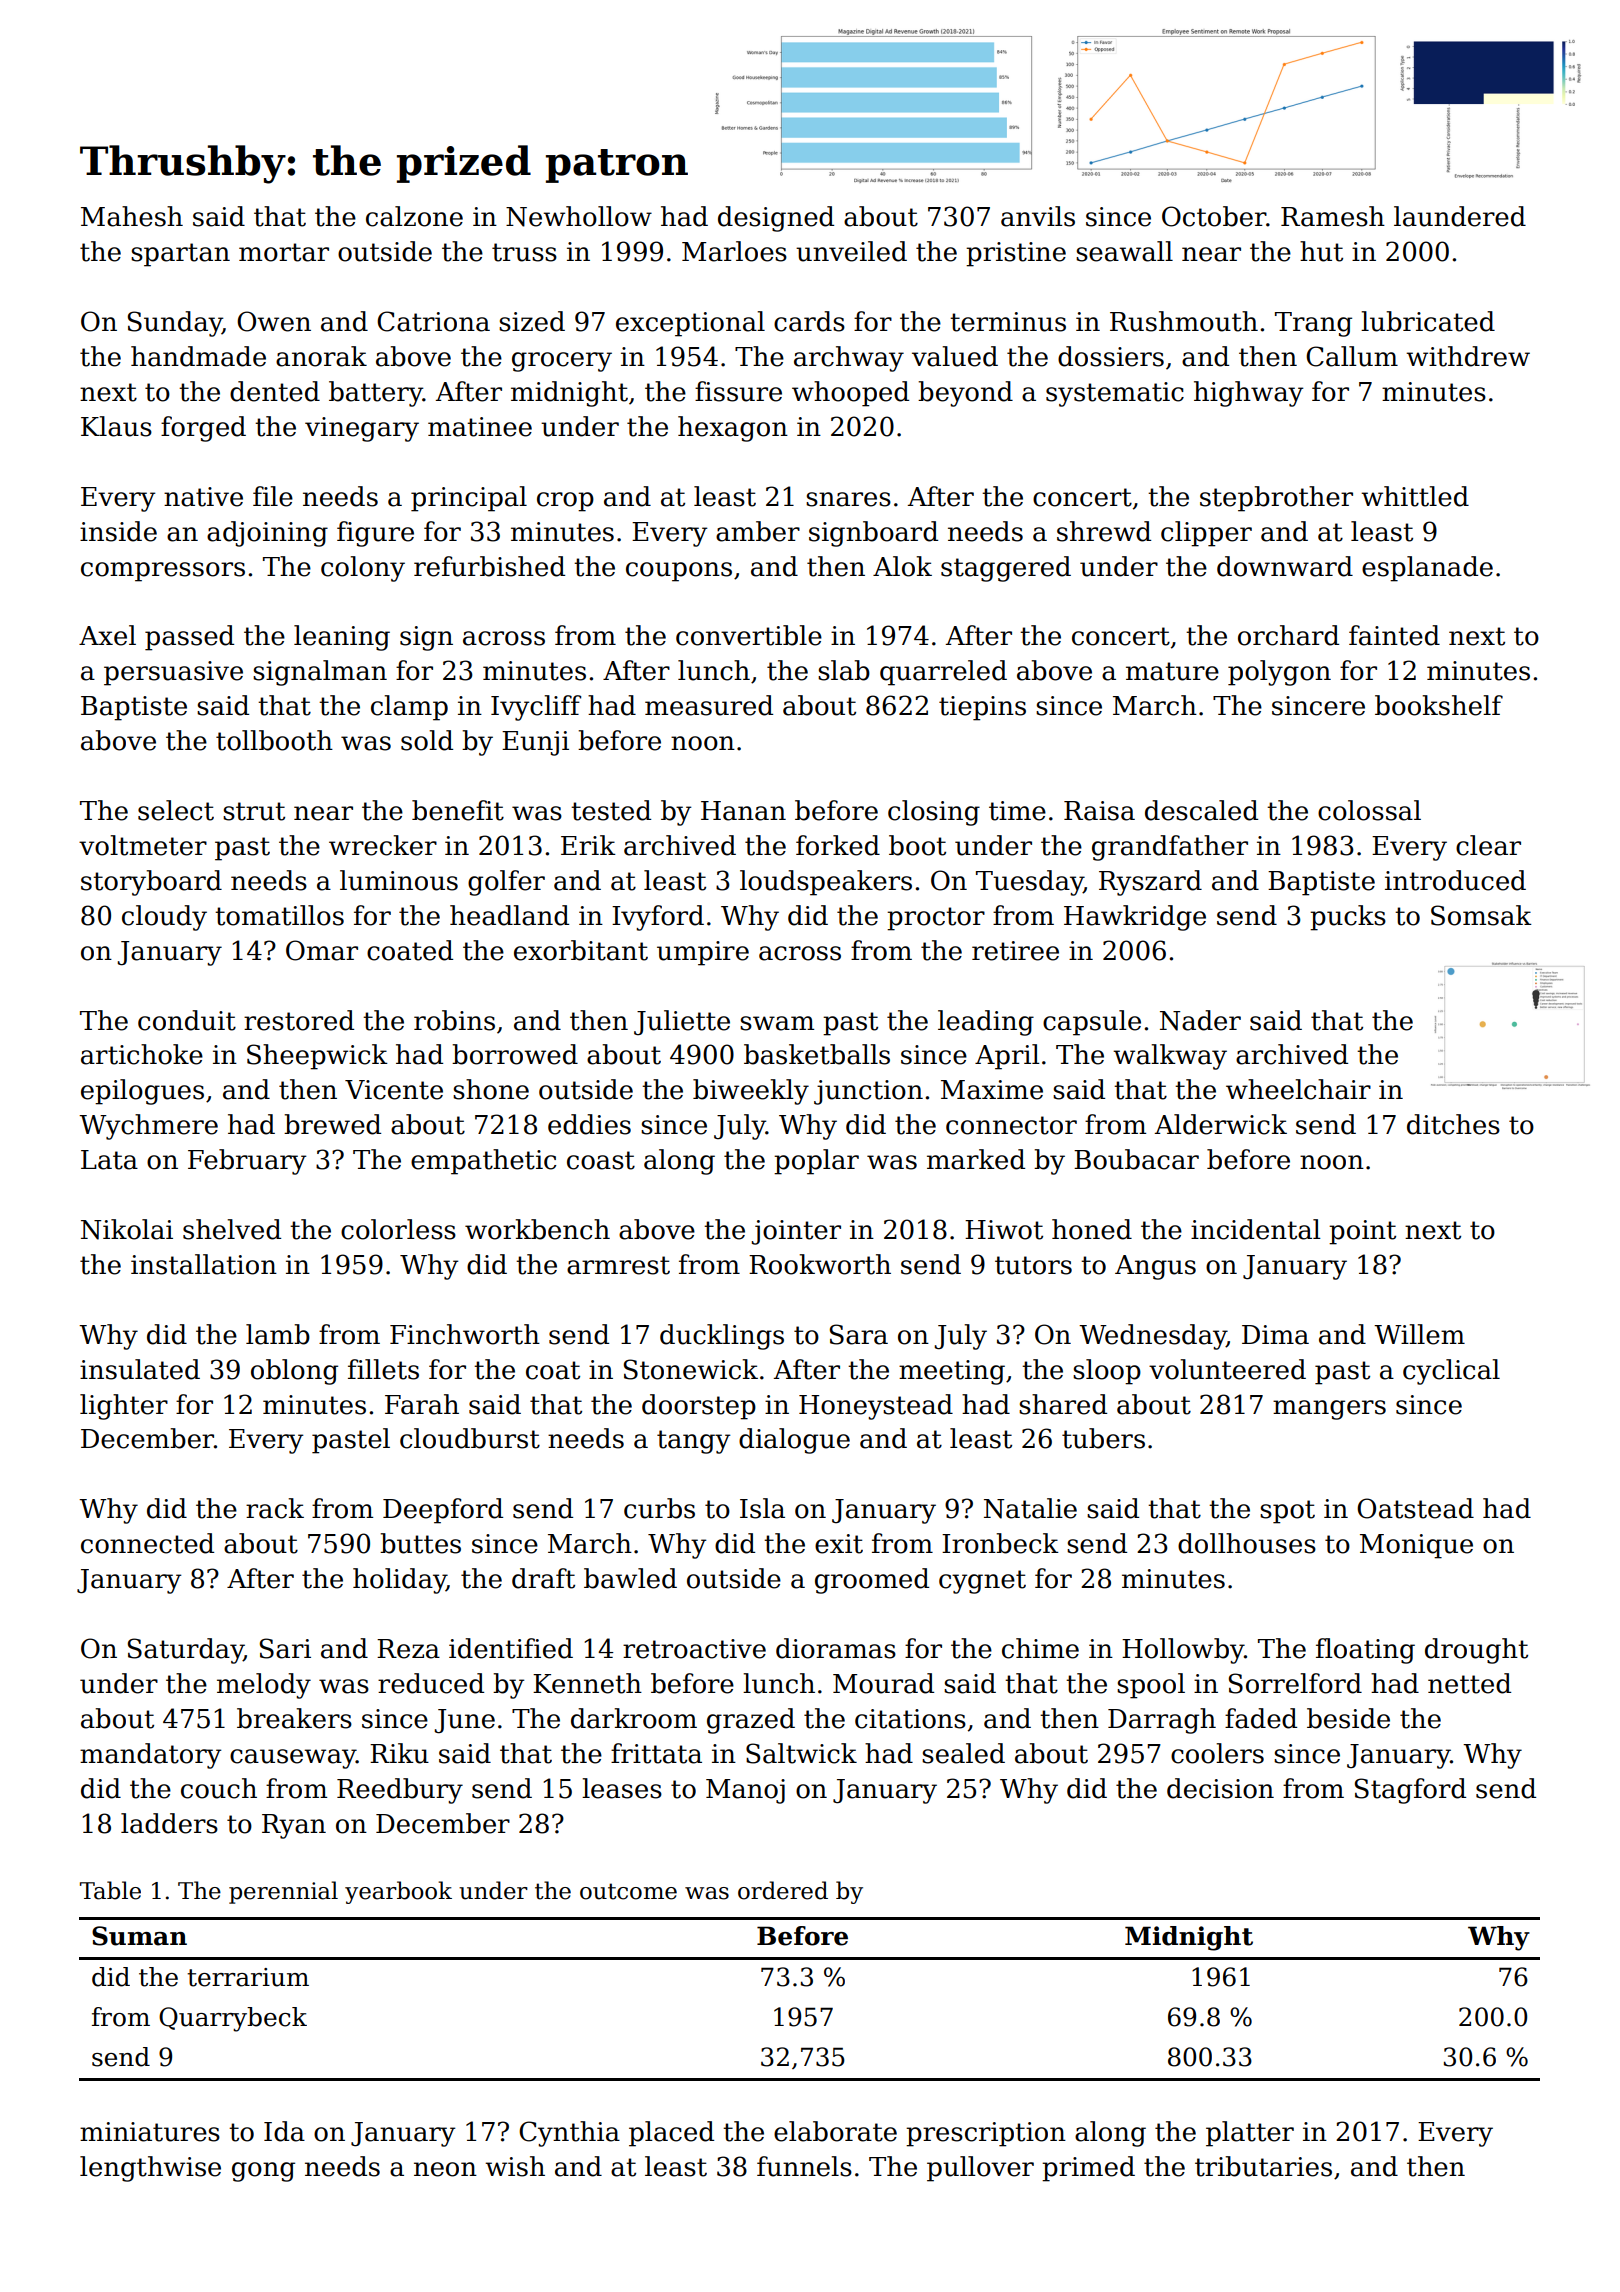  Describe the element at coordinates (1103, 1438) in the screenshot. I see `tubers` at that location.
